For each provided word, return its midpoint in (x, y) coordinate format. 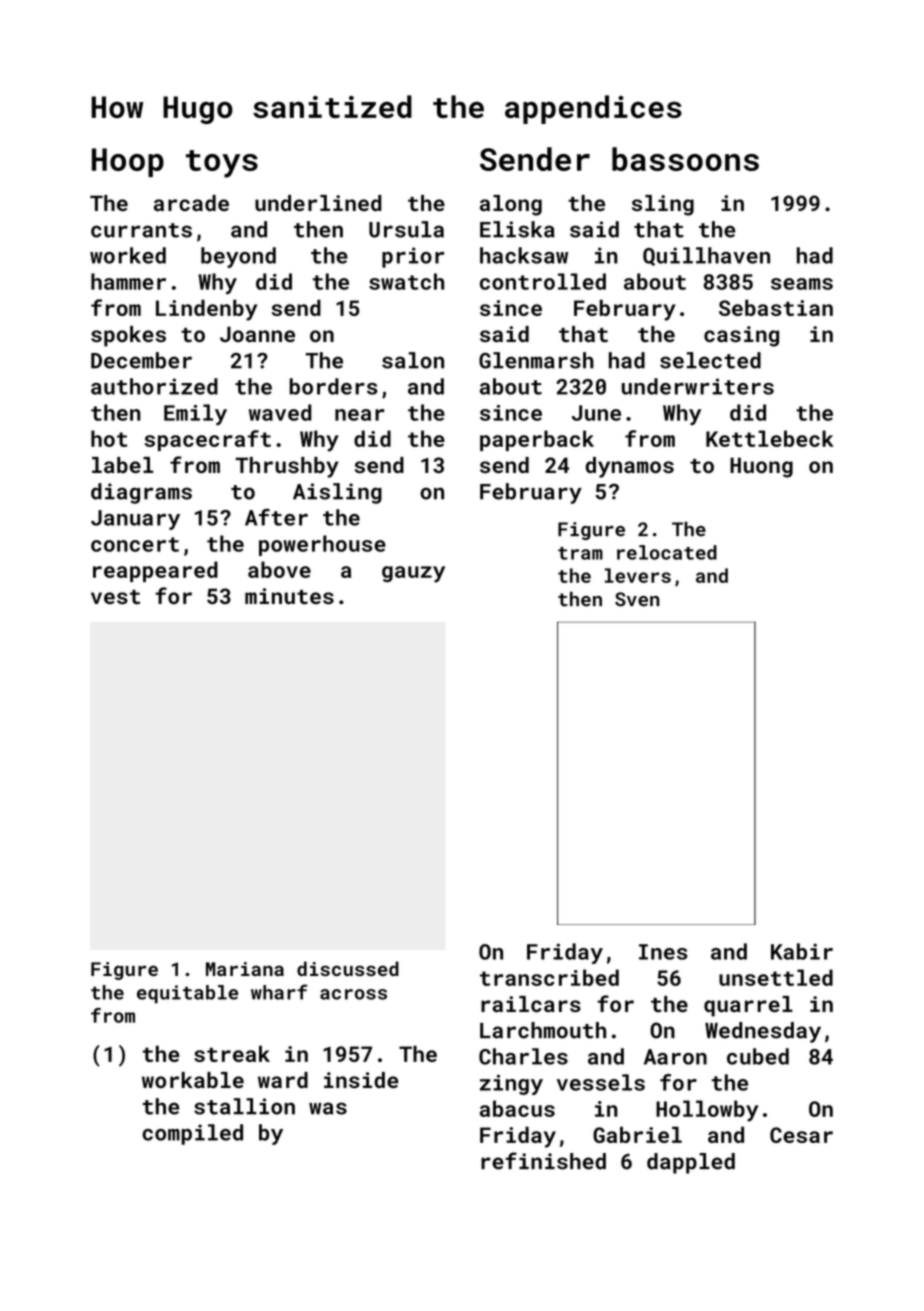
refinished (543, 1161)
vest (115, 597)
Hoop (128, 162)
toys (222, 164)
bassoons (685, 159)
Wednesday (763, 1032)
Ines (663, 952)
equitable (187, 994)
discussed (348, 968)
